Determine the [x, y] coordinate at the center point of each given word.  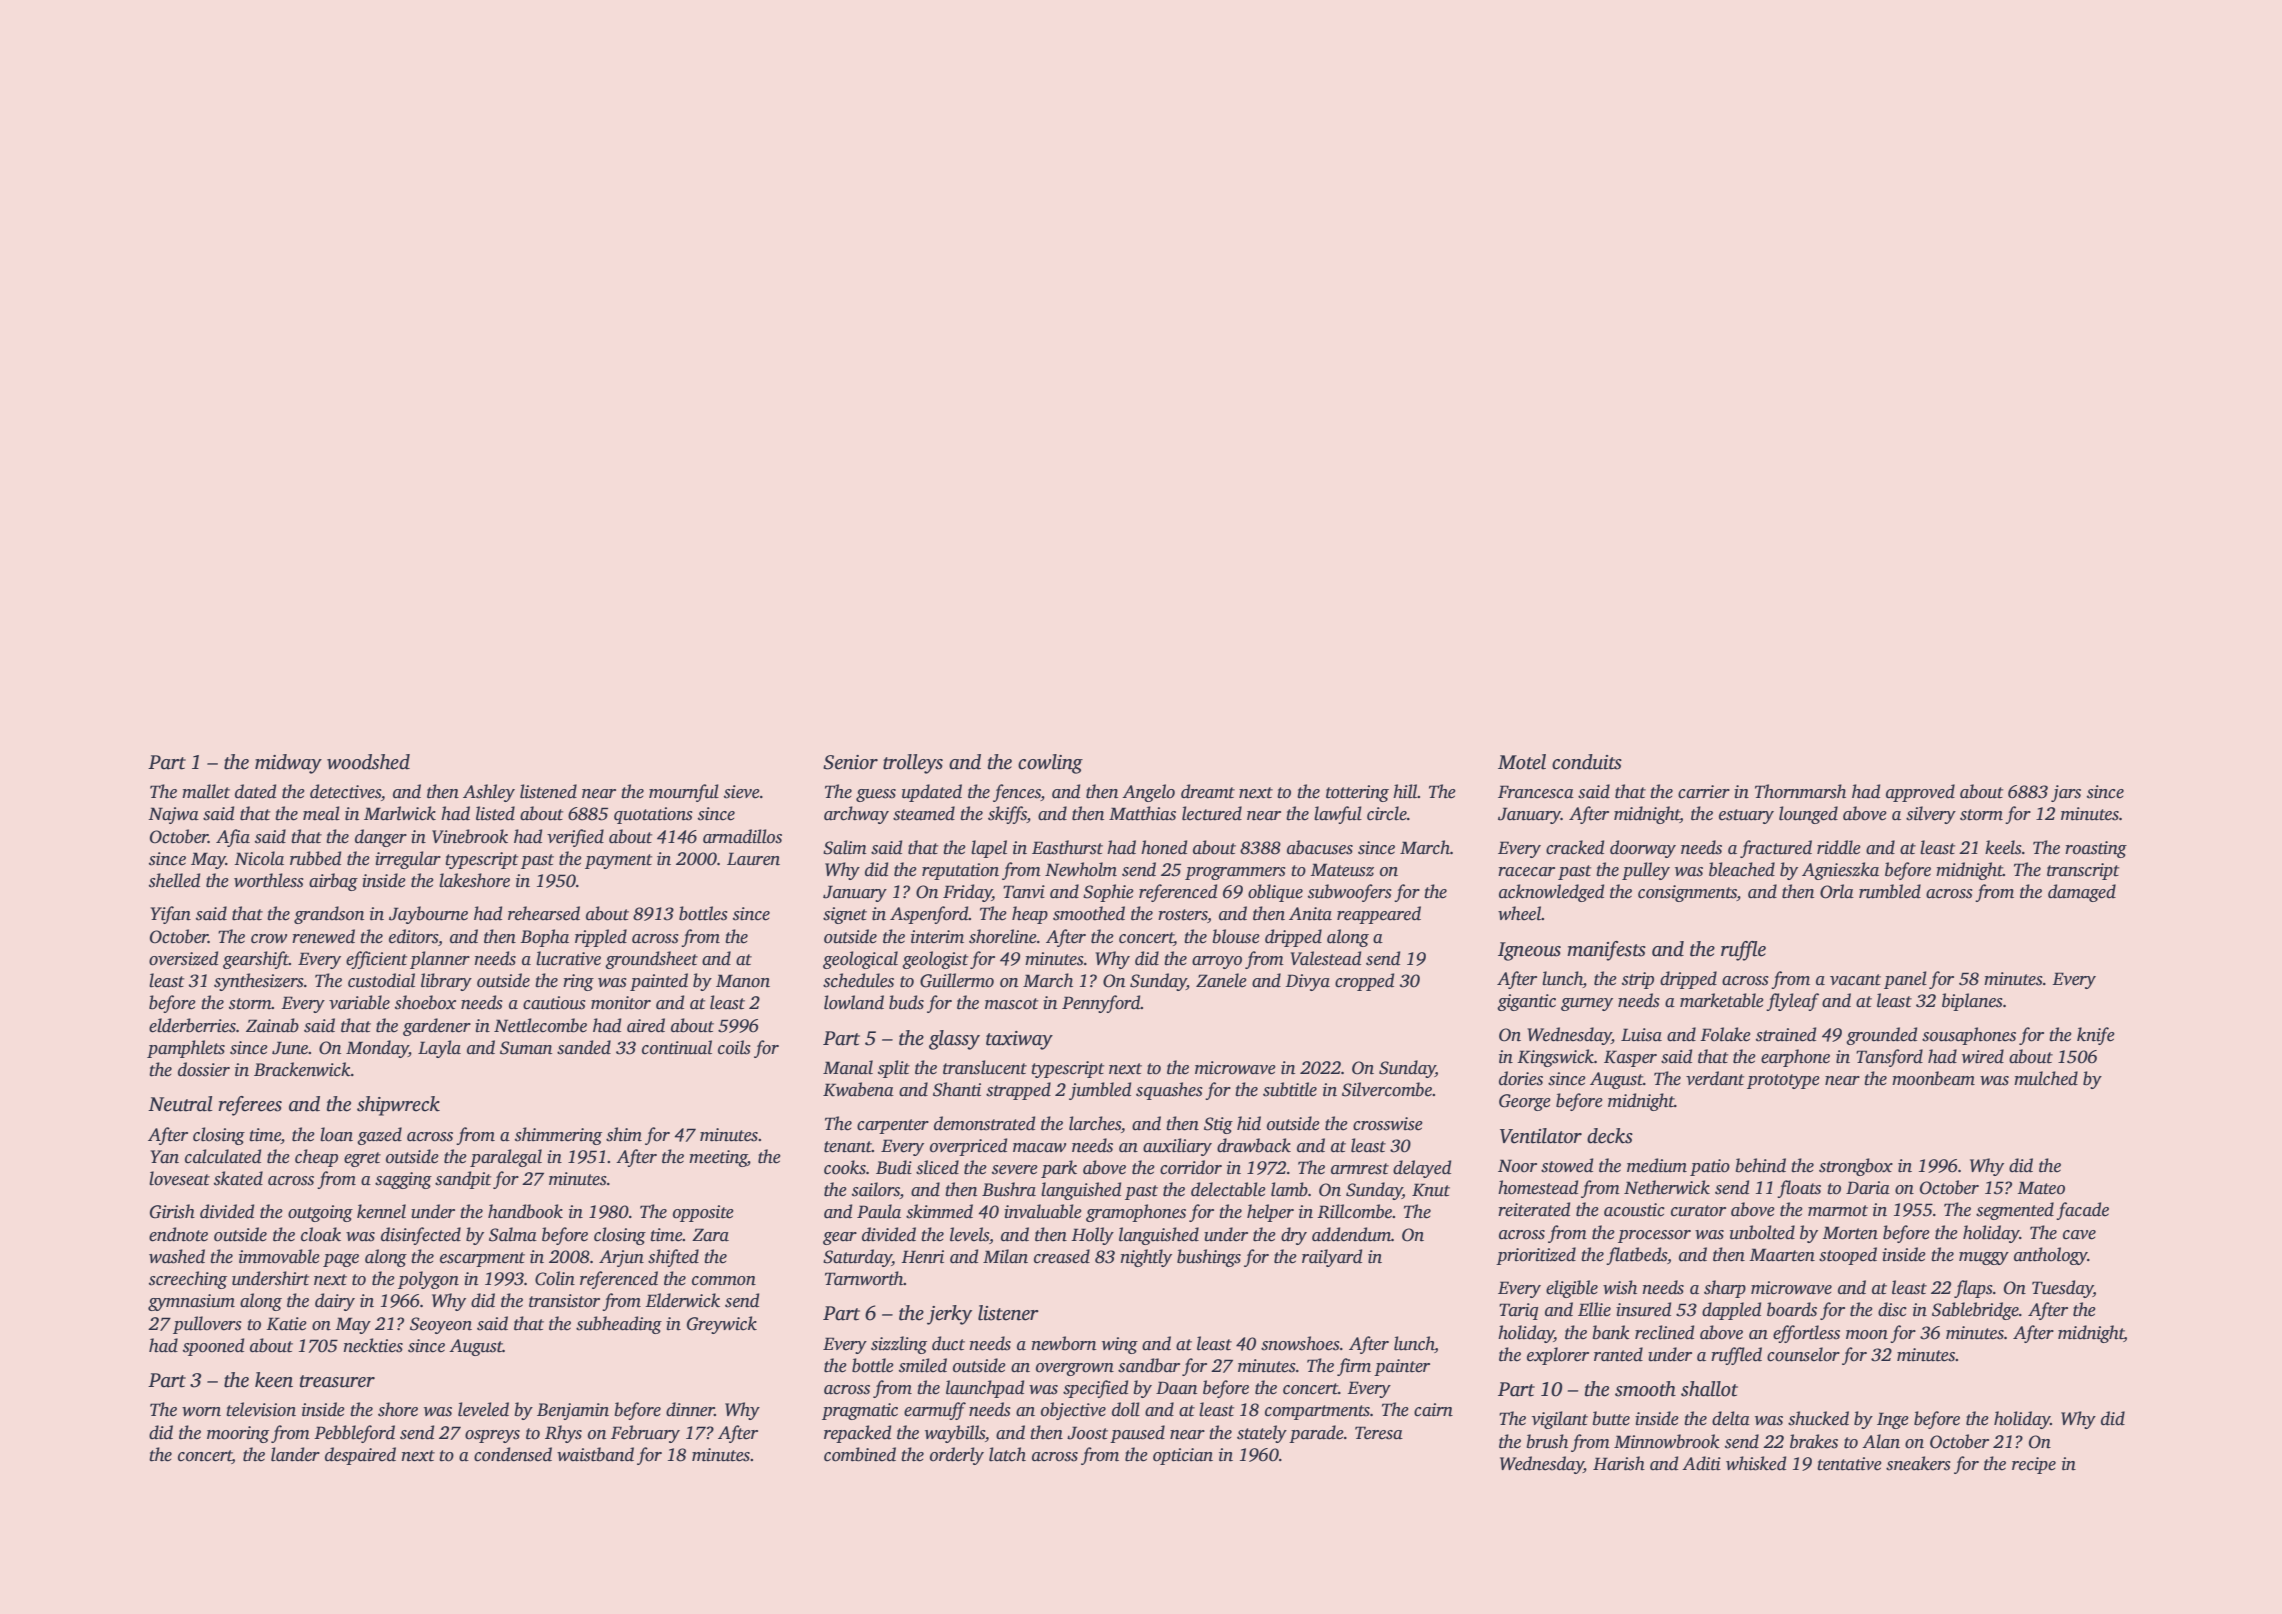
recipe [2034, 1465]
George [1525, 1102]
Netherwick [1667, 1187]
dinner [690, 1409]
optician [1183, 1456]
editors [413, 936]
